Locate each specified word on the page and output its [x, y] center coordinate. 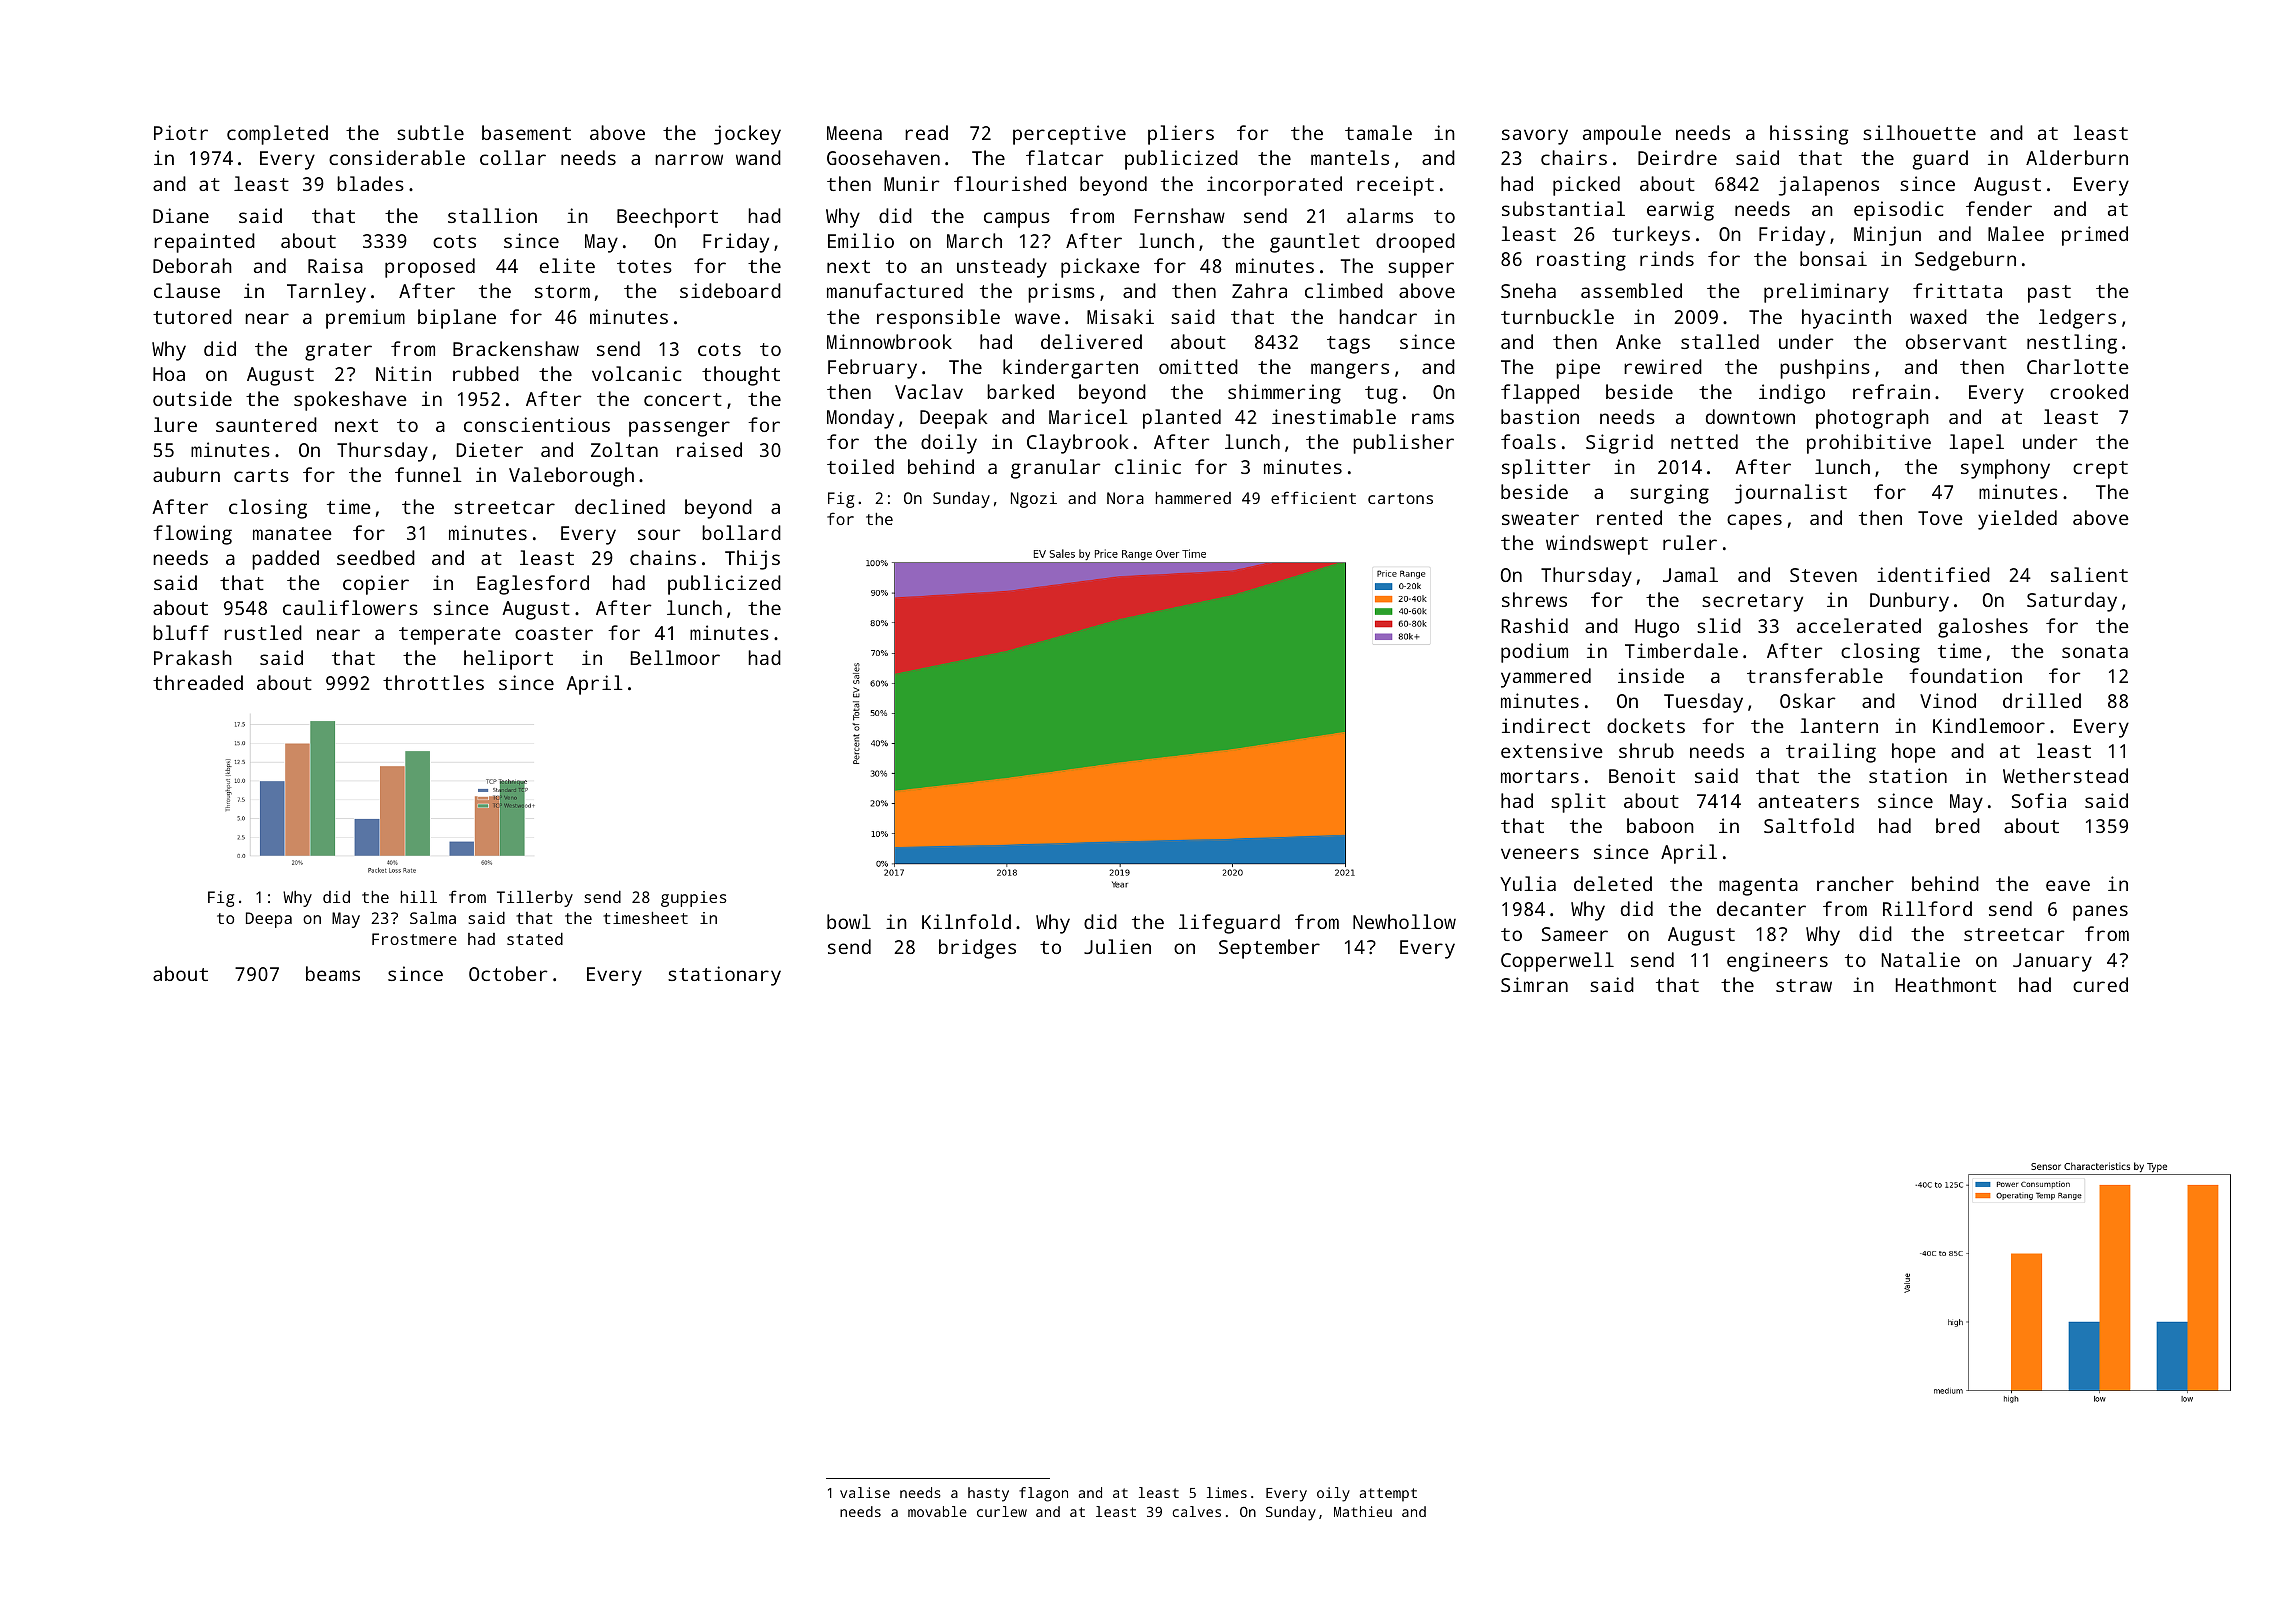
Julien [1117, 946]
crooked [2089, 391]
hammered [1193, 498]
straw [1804, 985]
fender [1999, 208]
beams [333, 973]
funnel [428, 474]
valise [865, 1492]
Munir [912, 183]
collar [513, 157]
